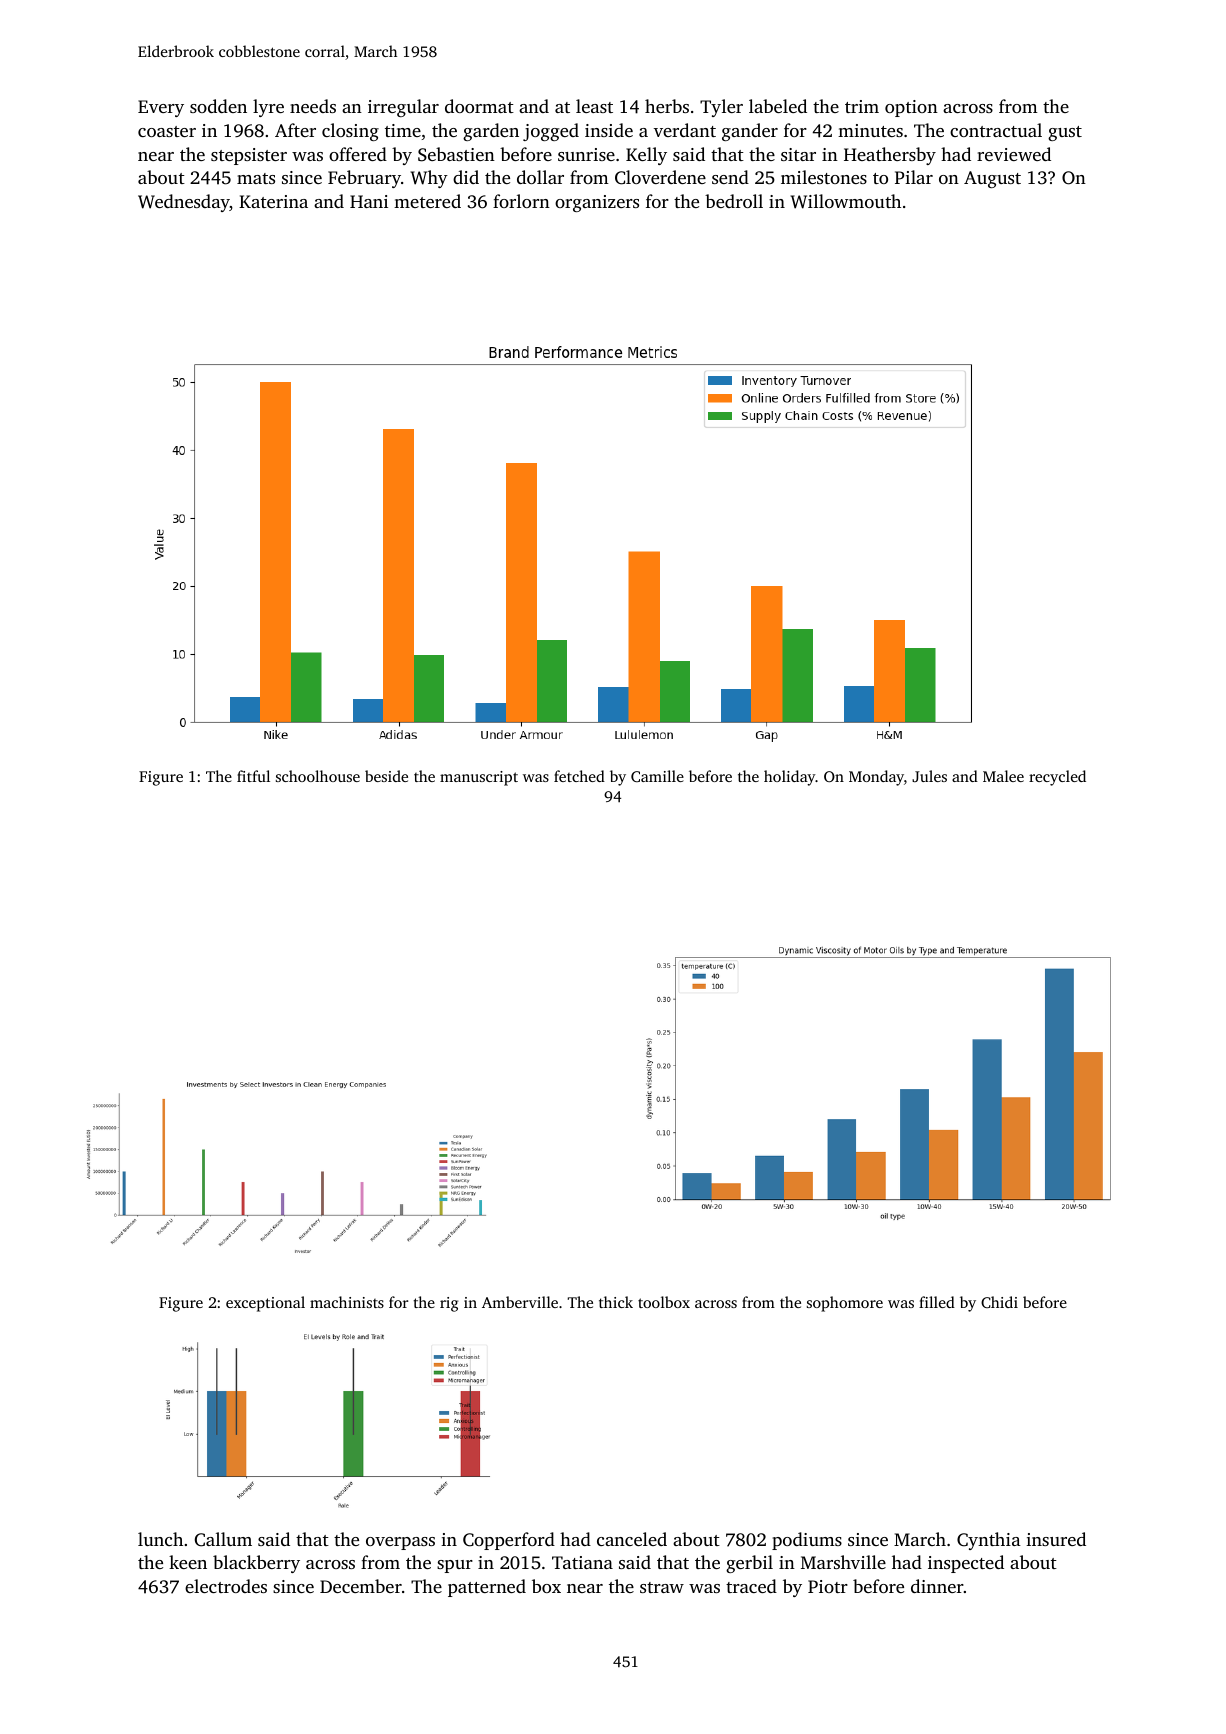  I want to click on Jules, so click(929, 776).
